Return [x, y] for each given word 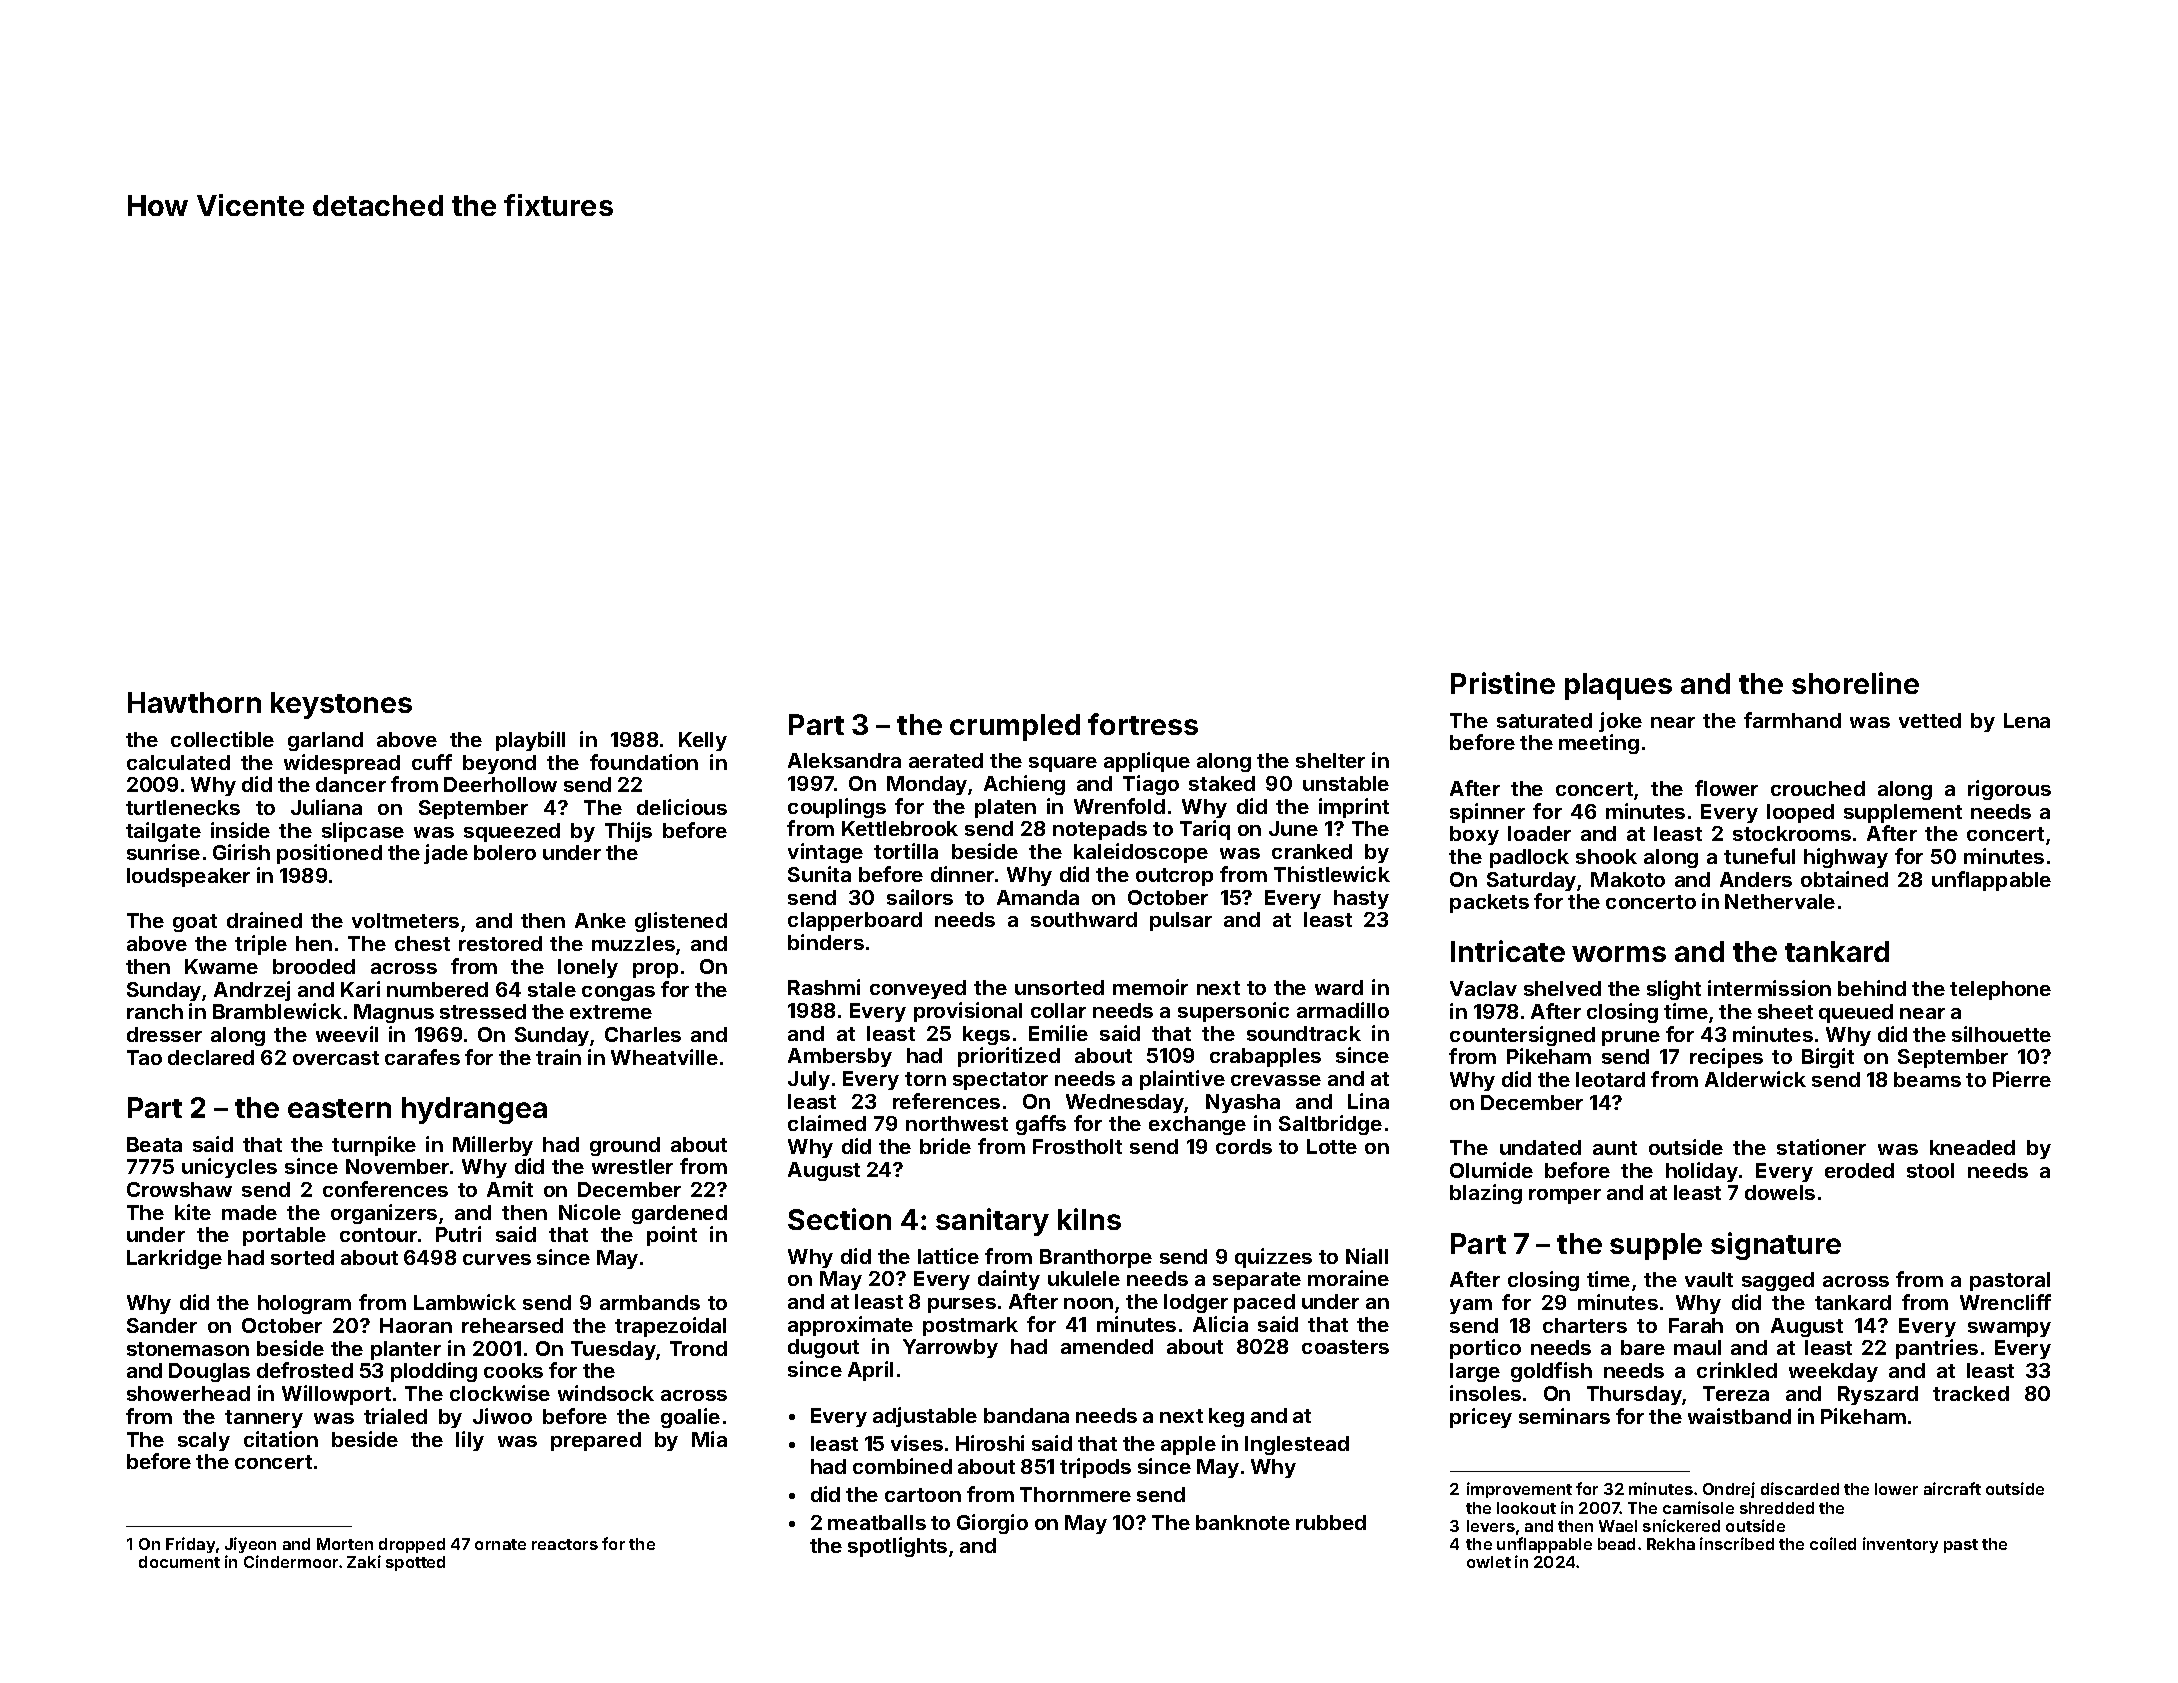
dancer [351, 784]
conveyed [918, 989]
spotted [415, 1563]
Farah [1696, 1325]
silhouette [2001, 1034]
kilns [1089, 1219]
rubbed [1331, 1522]
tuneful [1759, 856]
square [1063, 764]
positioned [329, 854]
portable [284, 1236]
